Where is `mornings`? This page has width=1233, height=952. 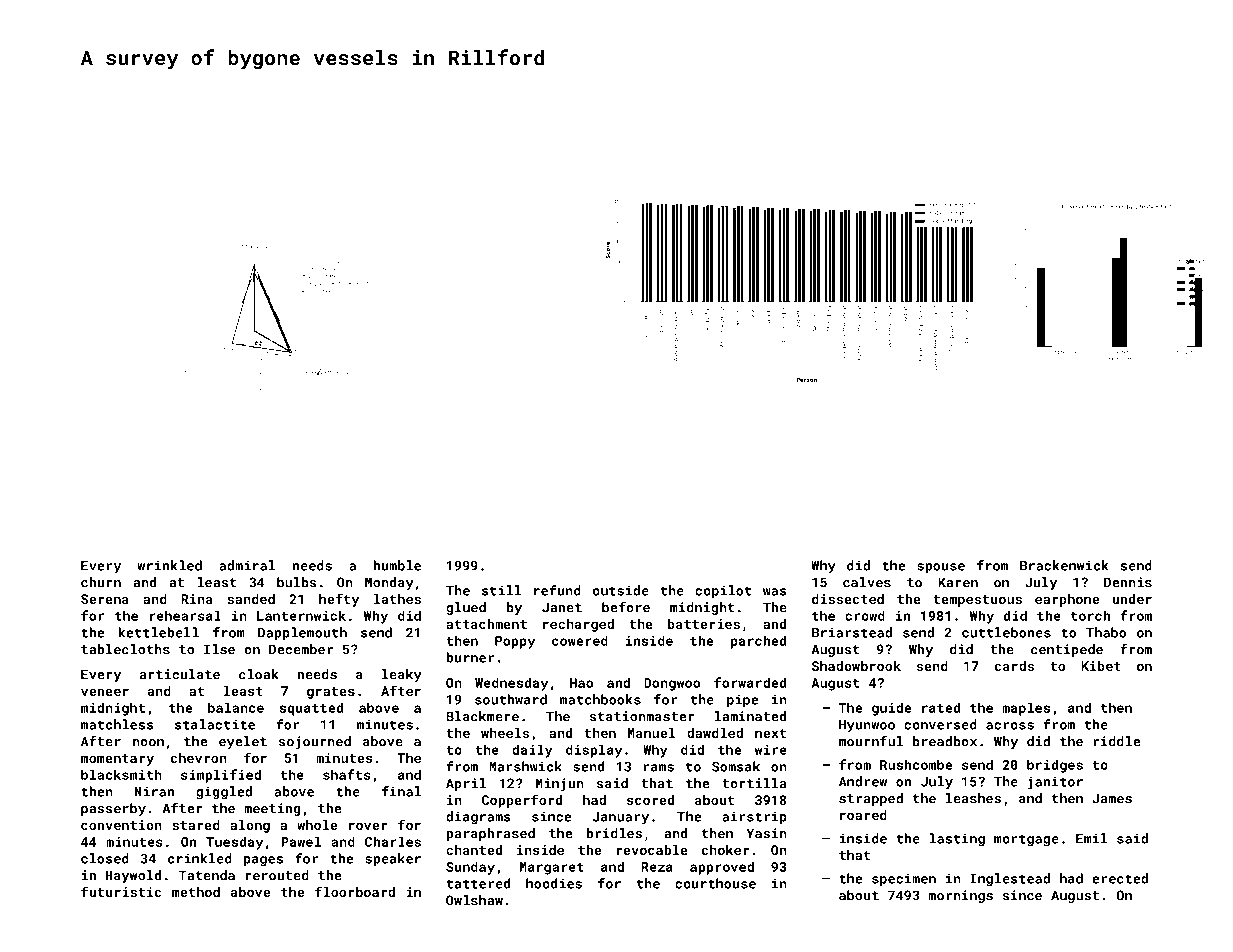
mornings is located at coordinates (961, 896).
